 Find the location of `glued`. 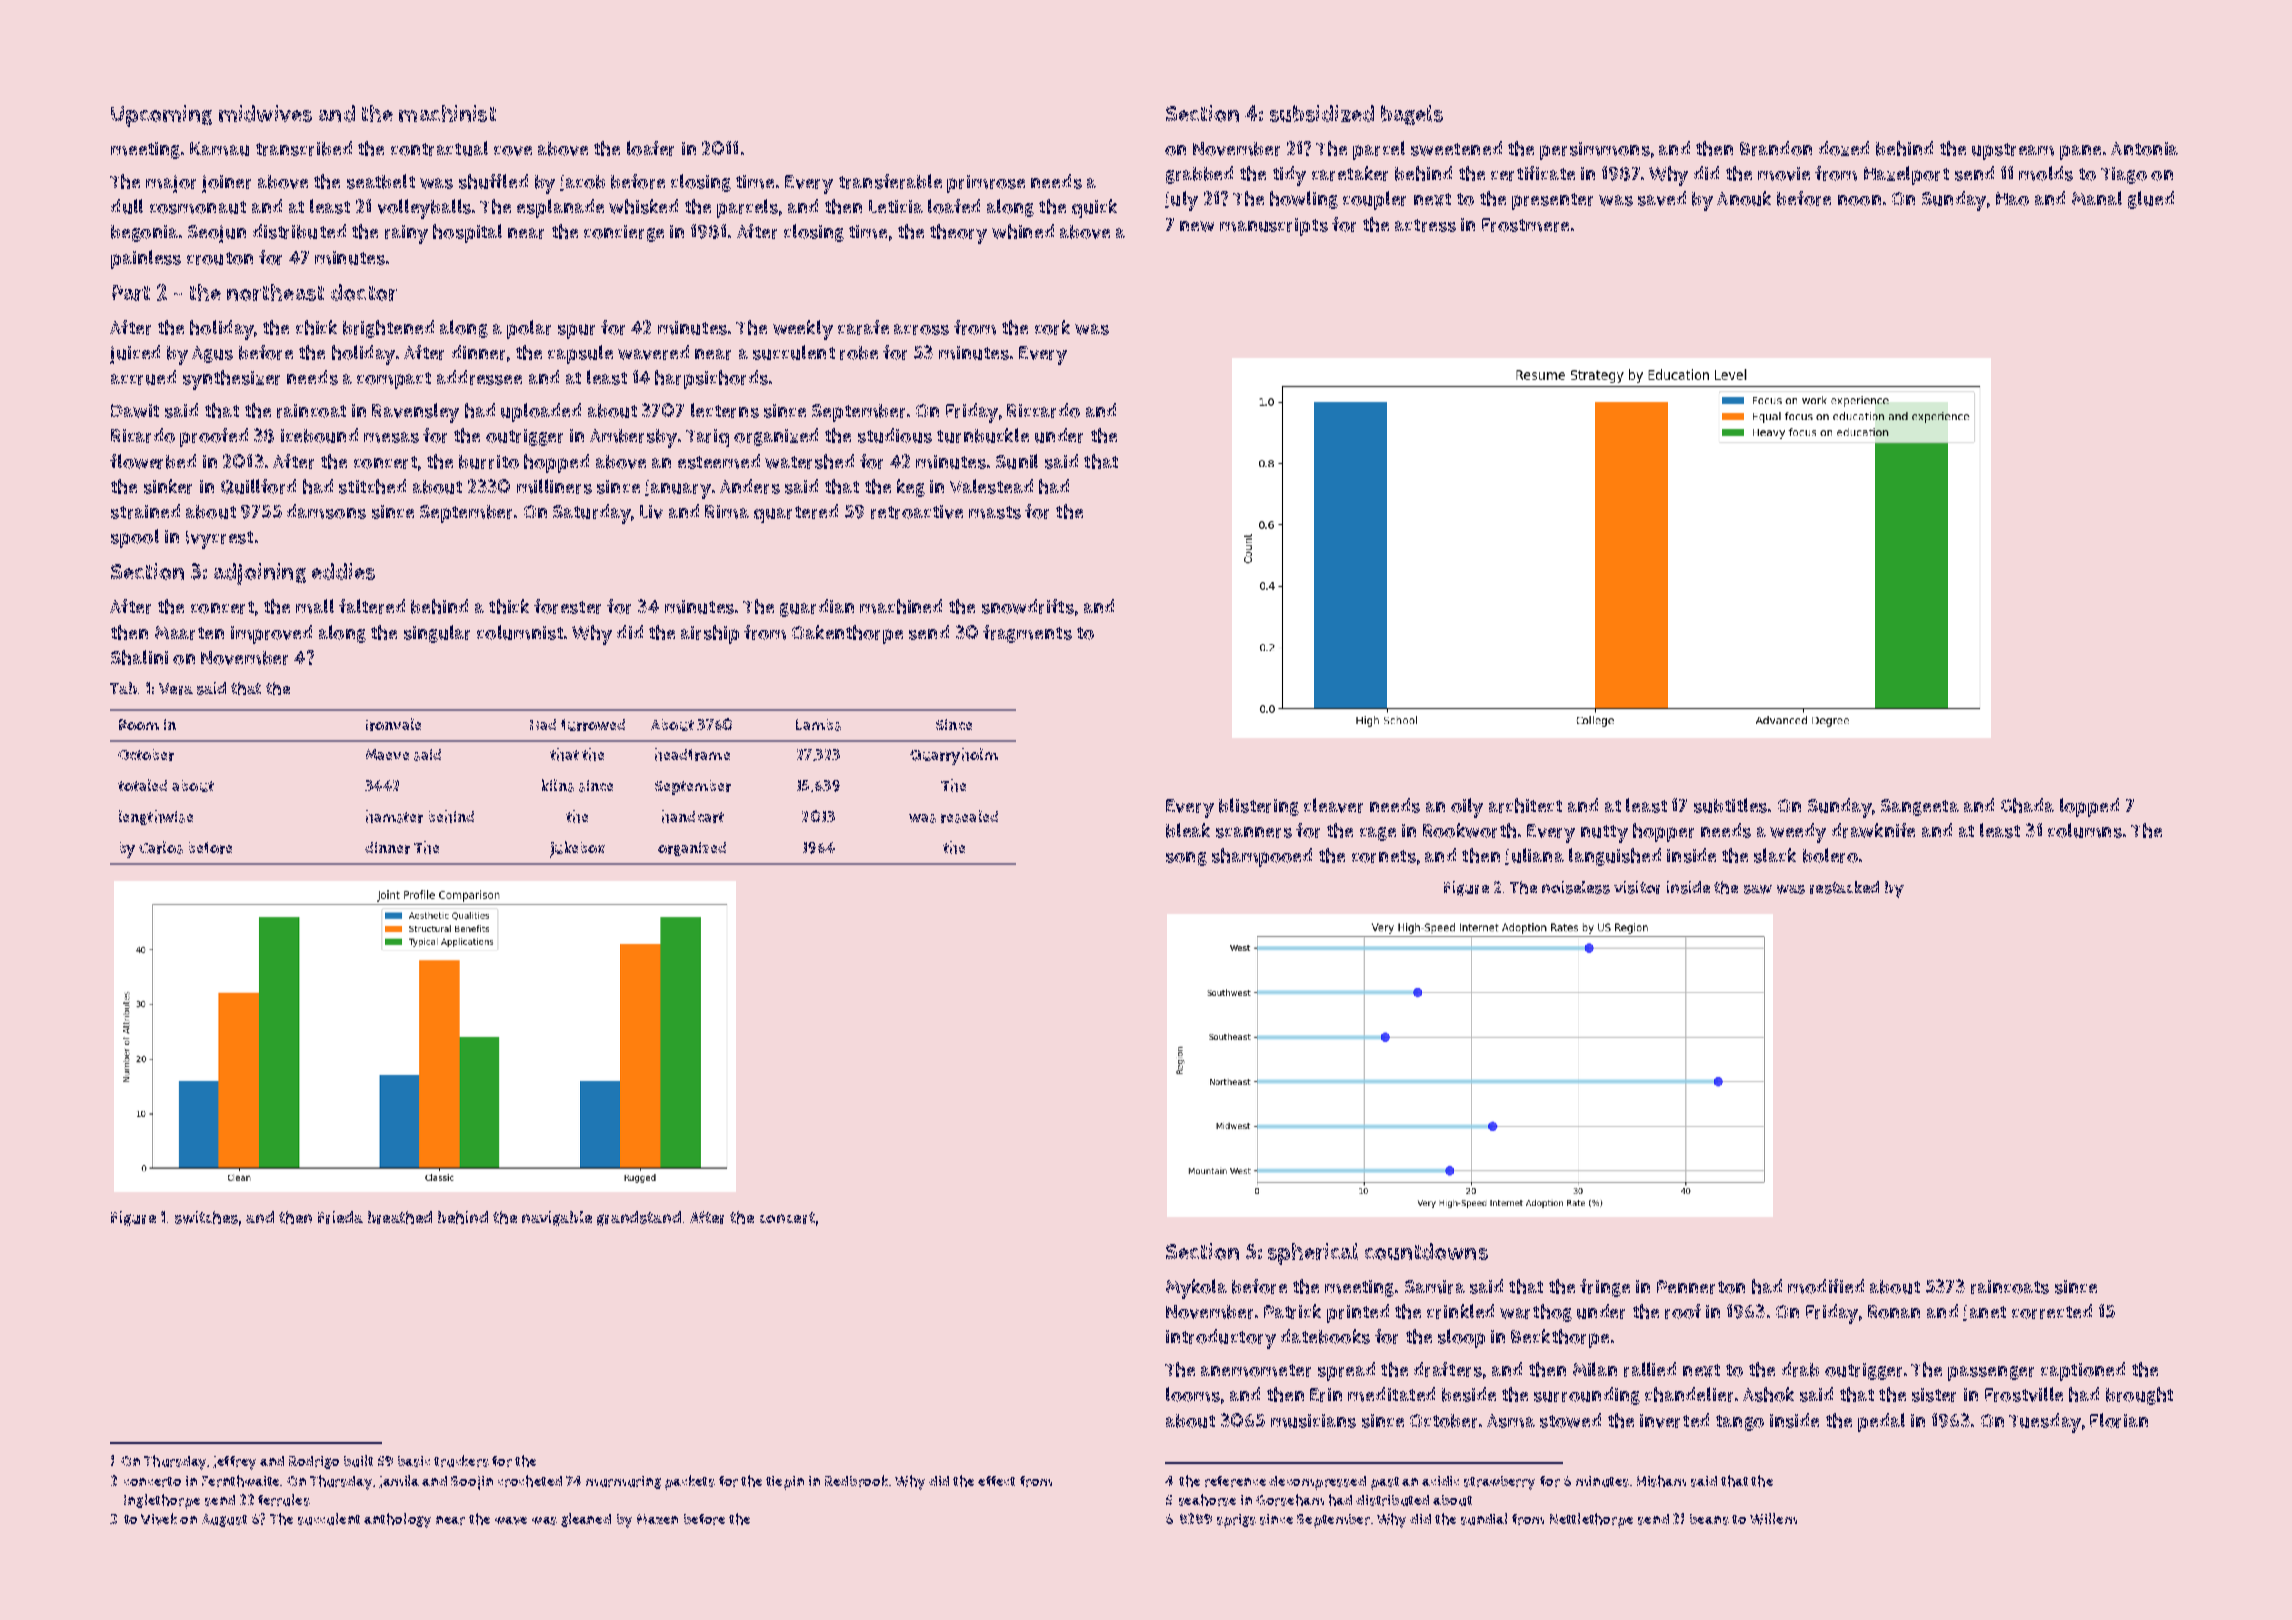

glued is located at coordinates (2151, 200).
